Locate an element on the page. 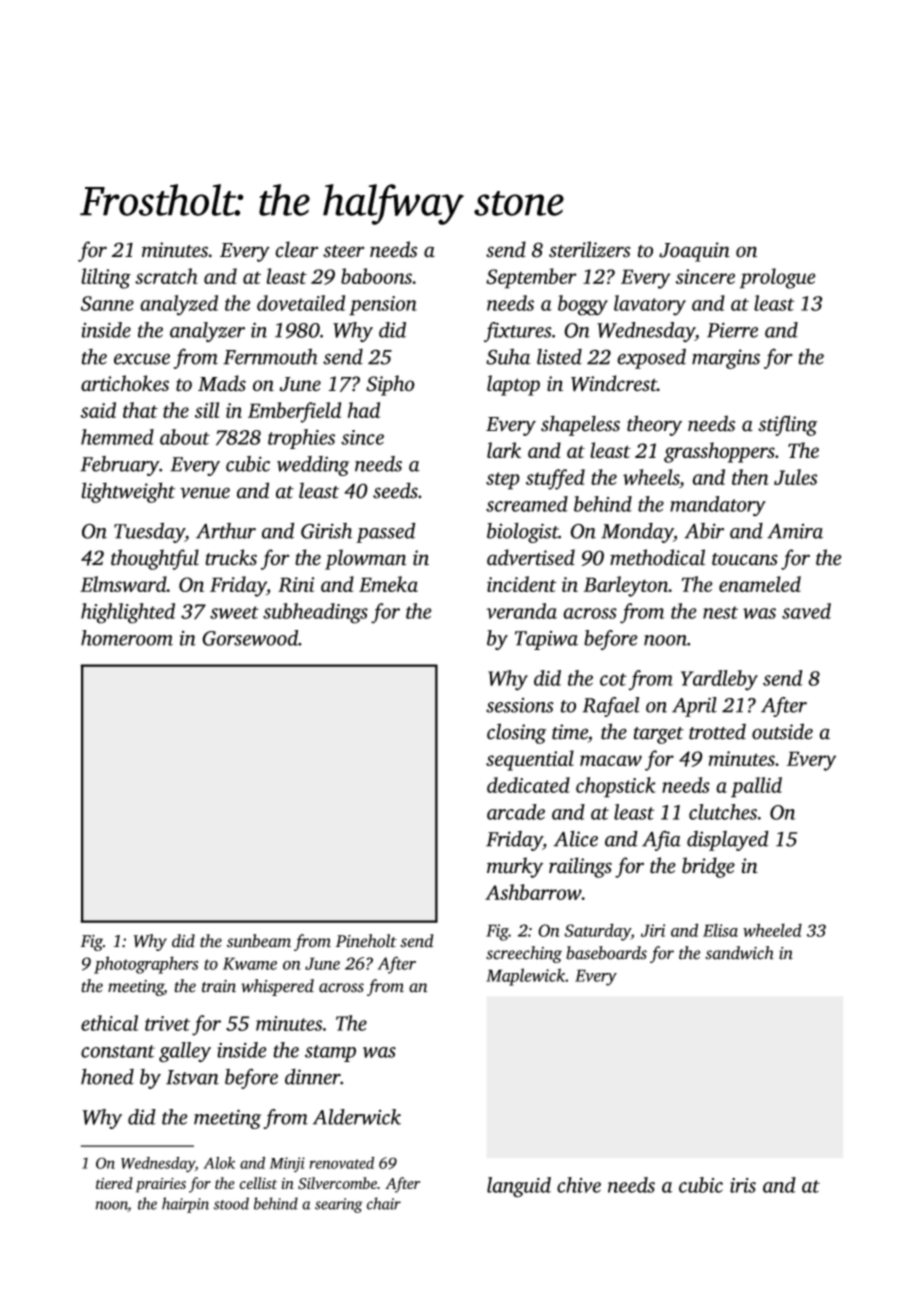  plowman is located at coordinates (365, 559).
